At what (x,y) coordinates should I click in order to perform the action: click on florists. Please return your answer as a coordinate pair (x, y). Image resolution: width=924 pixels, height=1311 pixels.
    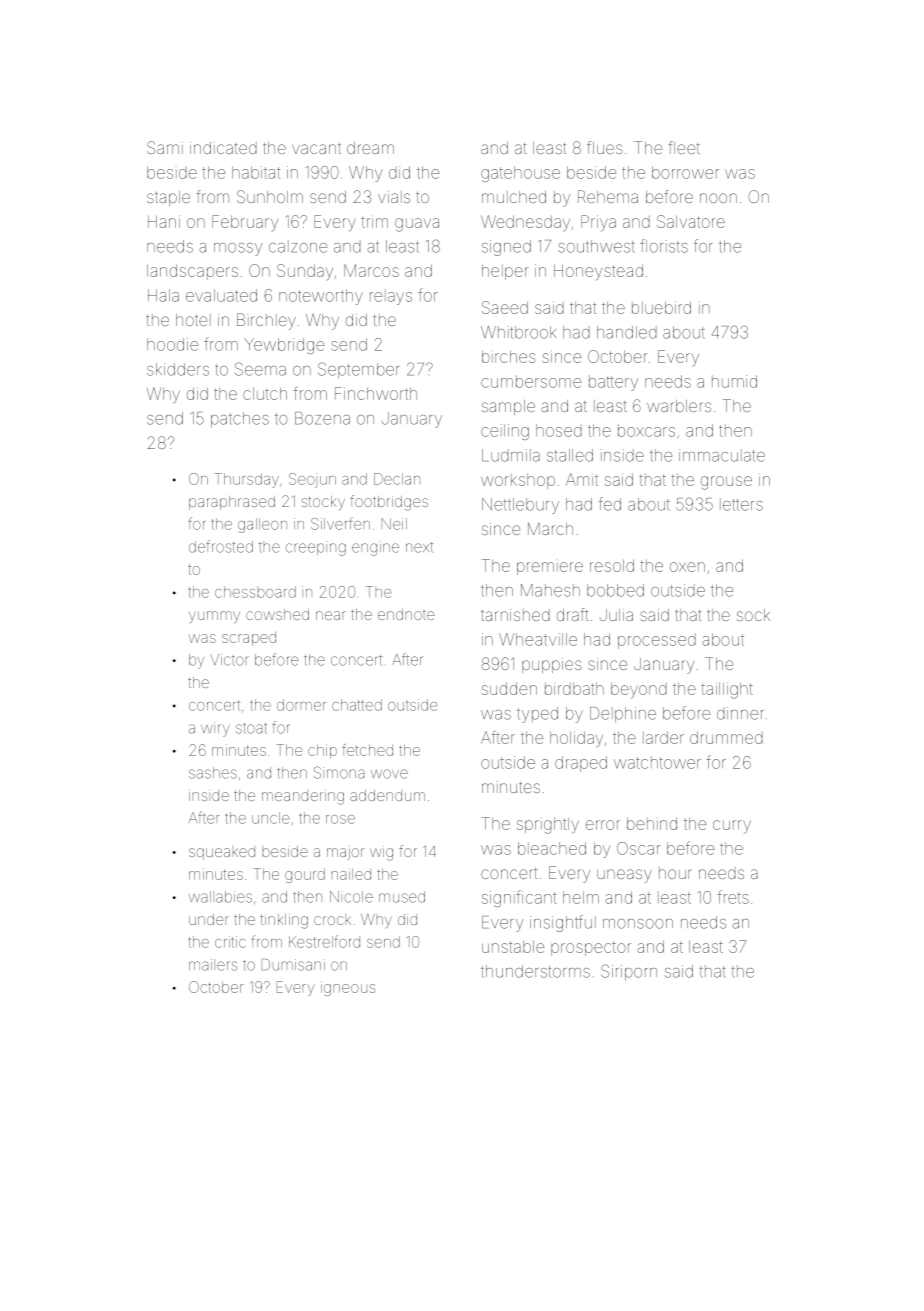
    Looking at the image, I should click on (664, 246).
